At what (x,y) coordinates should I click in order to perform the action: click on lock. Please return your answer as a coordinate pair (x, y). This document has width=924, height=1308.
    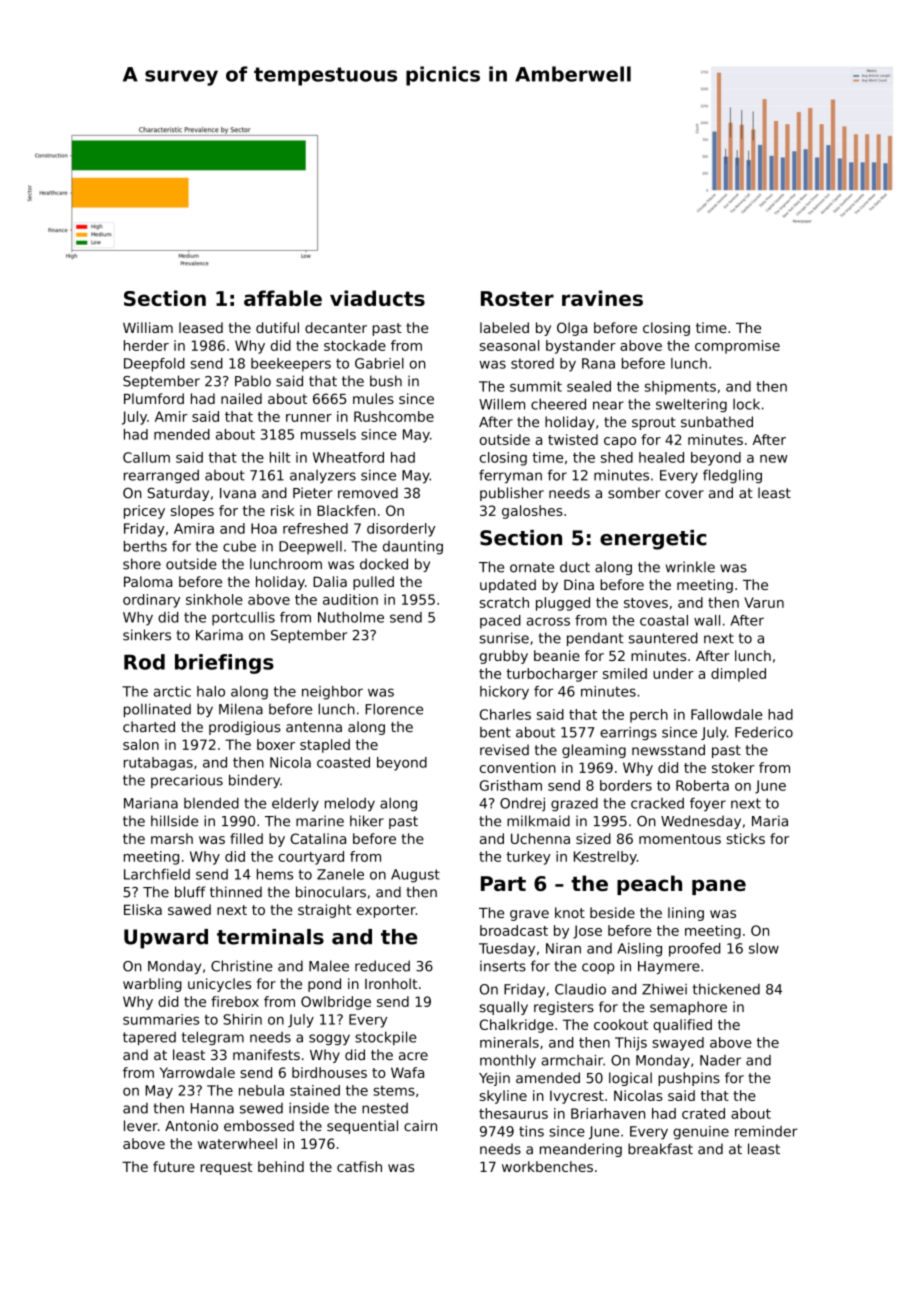
    Looking at the image, I should click on (746, 404).
